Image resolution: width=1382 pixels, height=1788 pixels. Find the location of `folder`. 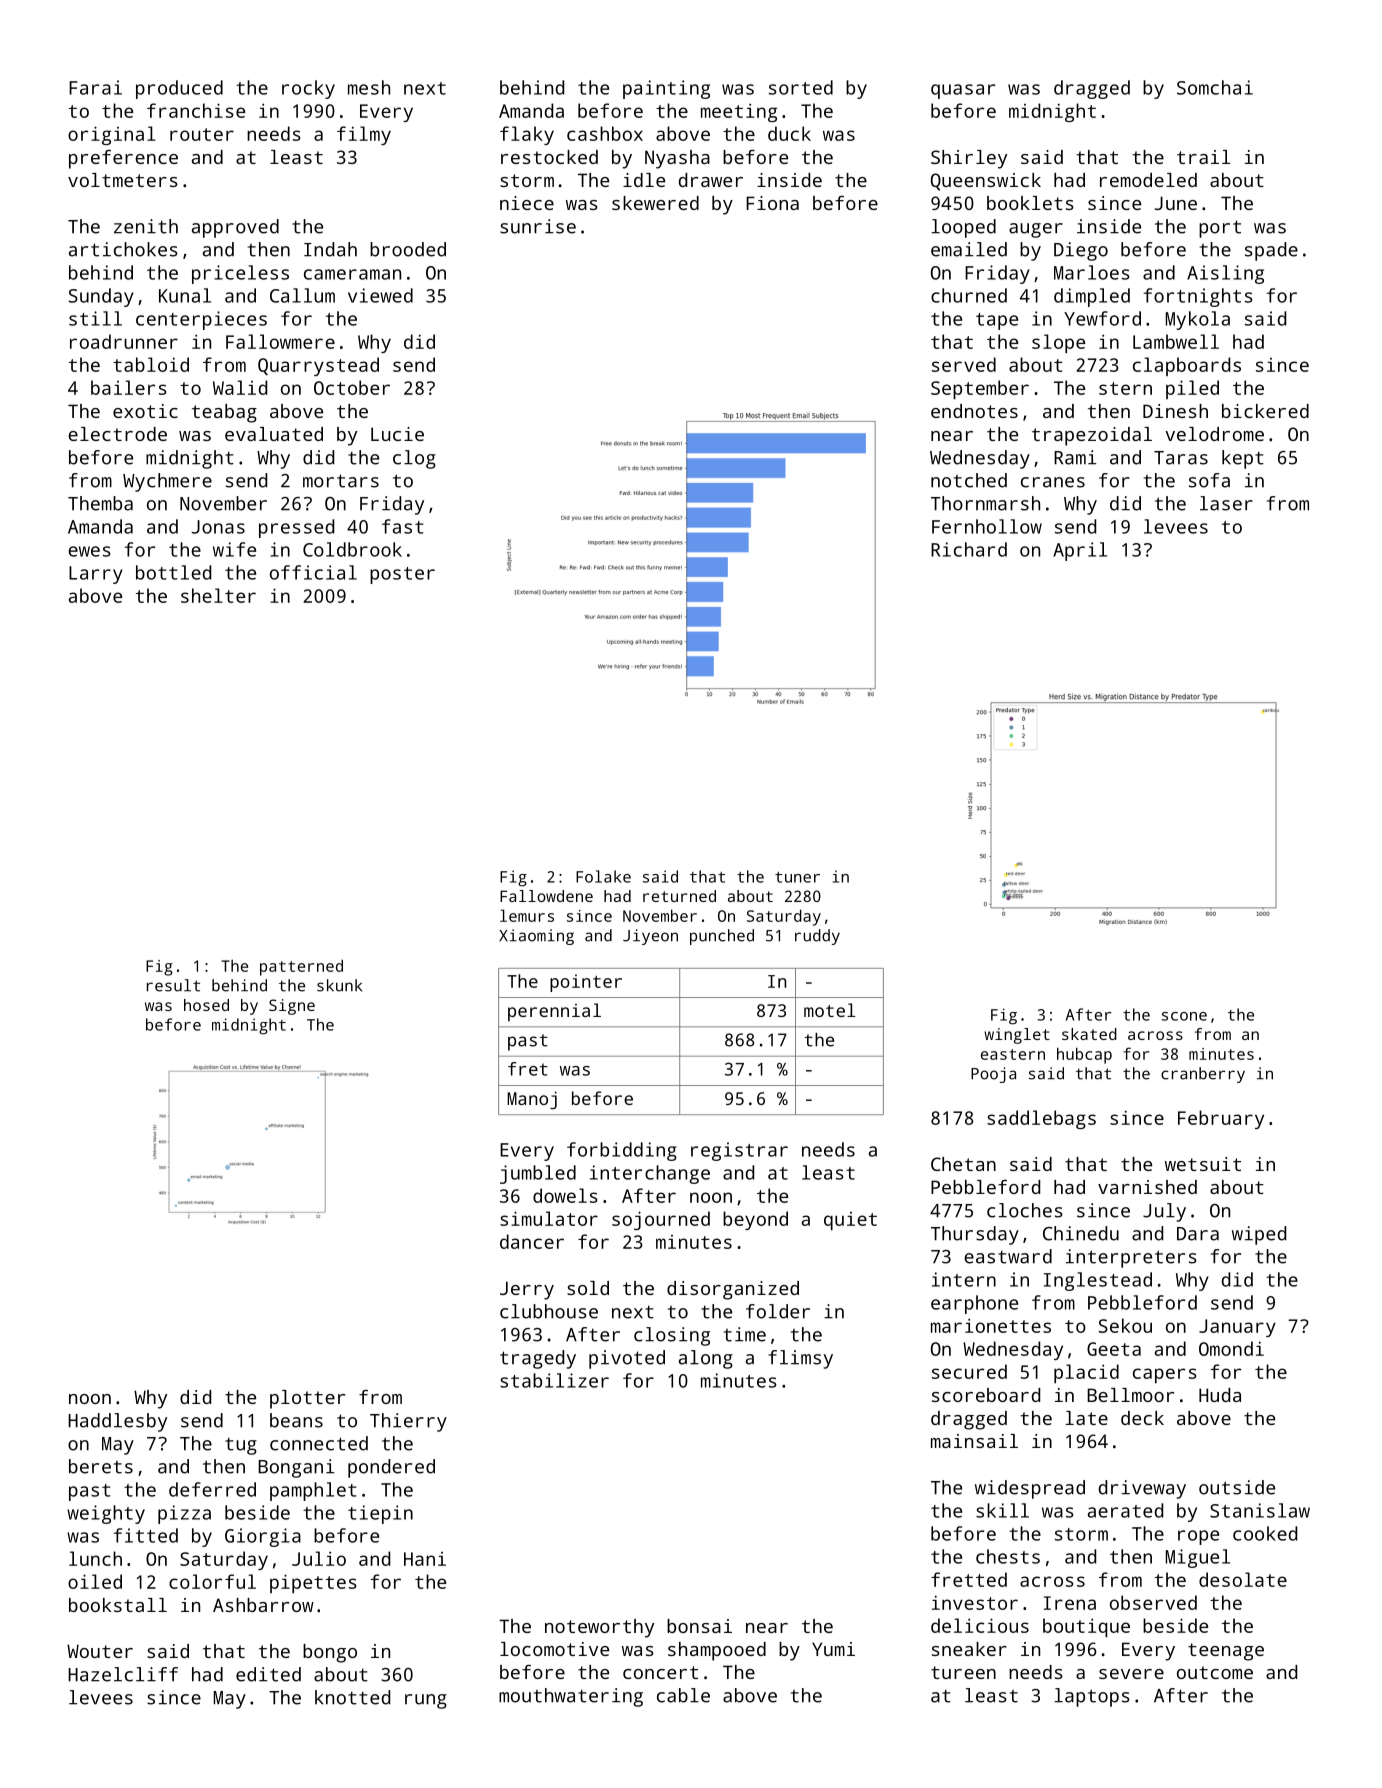

folder is located at coordinates (778, 1311).
